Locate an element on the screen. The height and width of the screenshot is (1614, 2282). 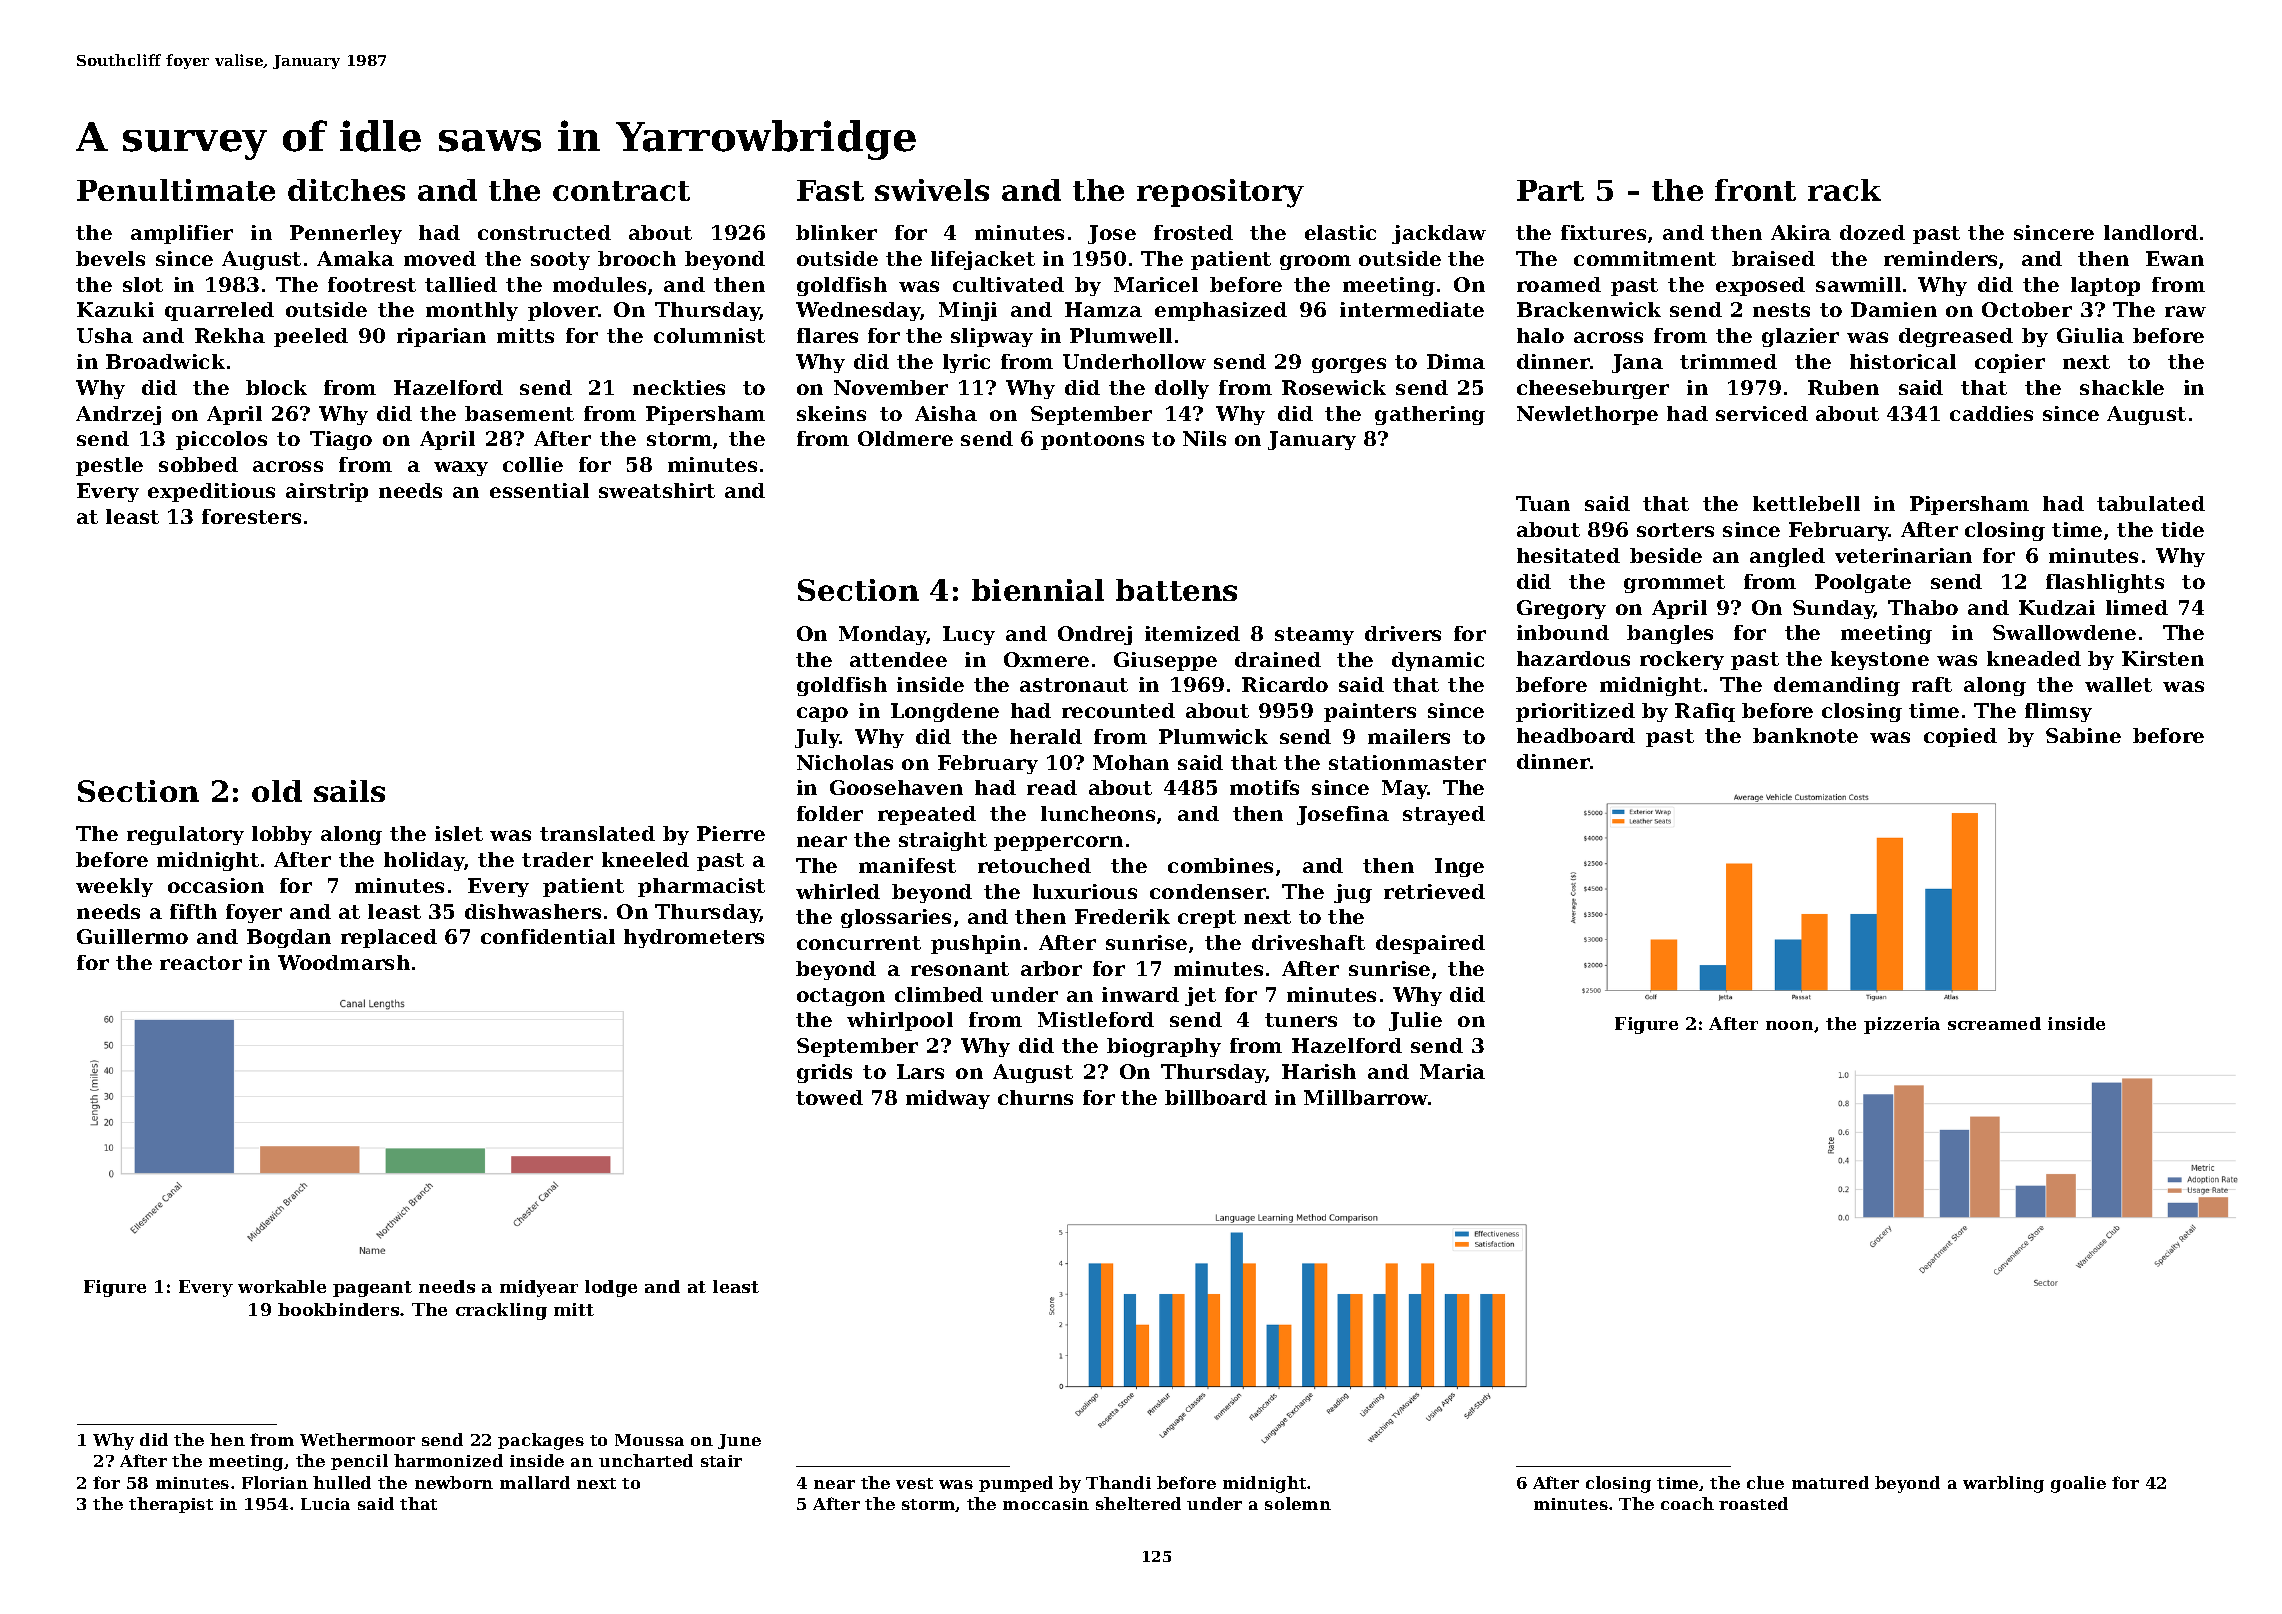
capo is located at coordinates (822, 714).
